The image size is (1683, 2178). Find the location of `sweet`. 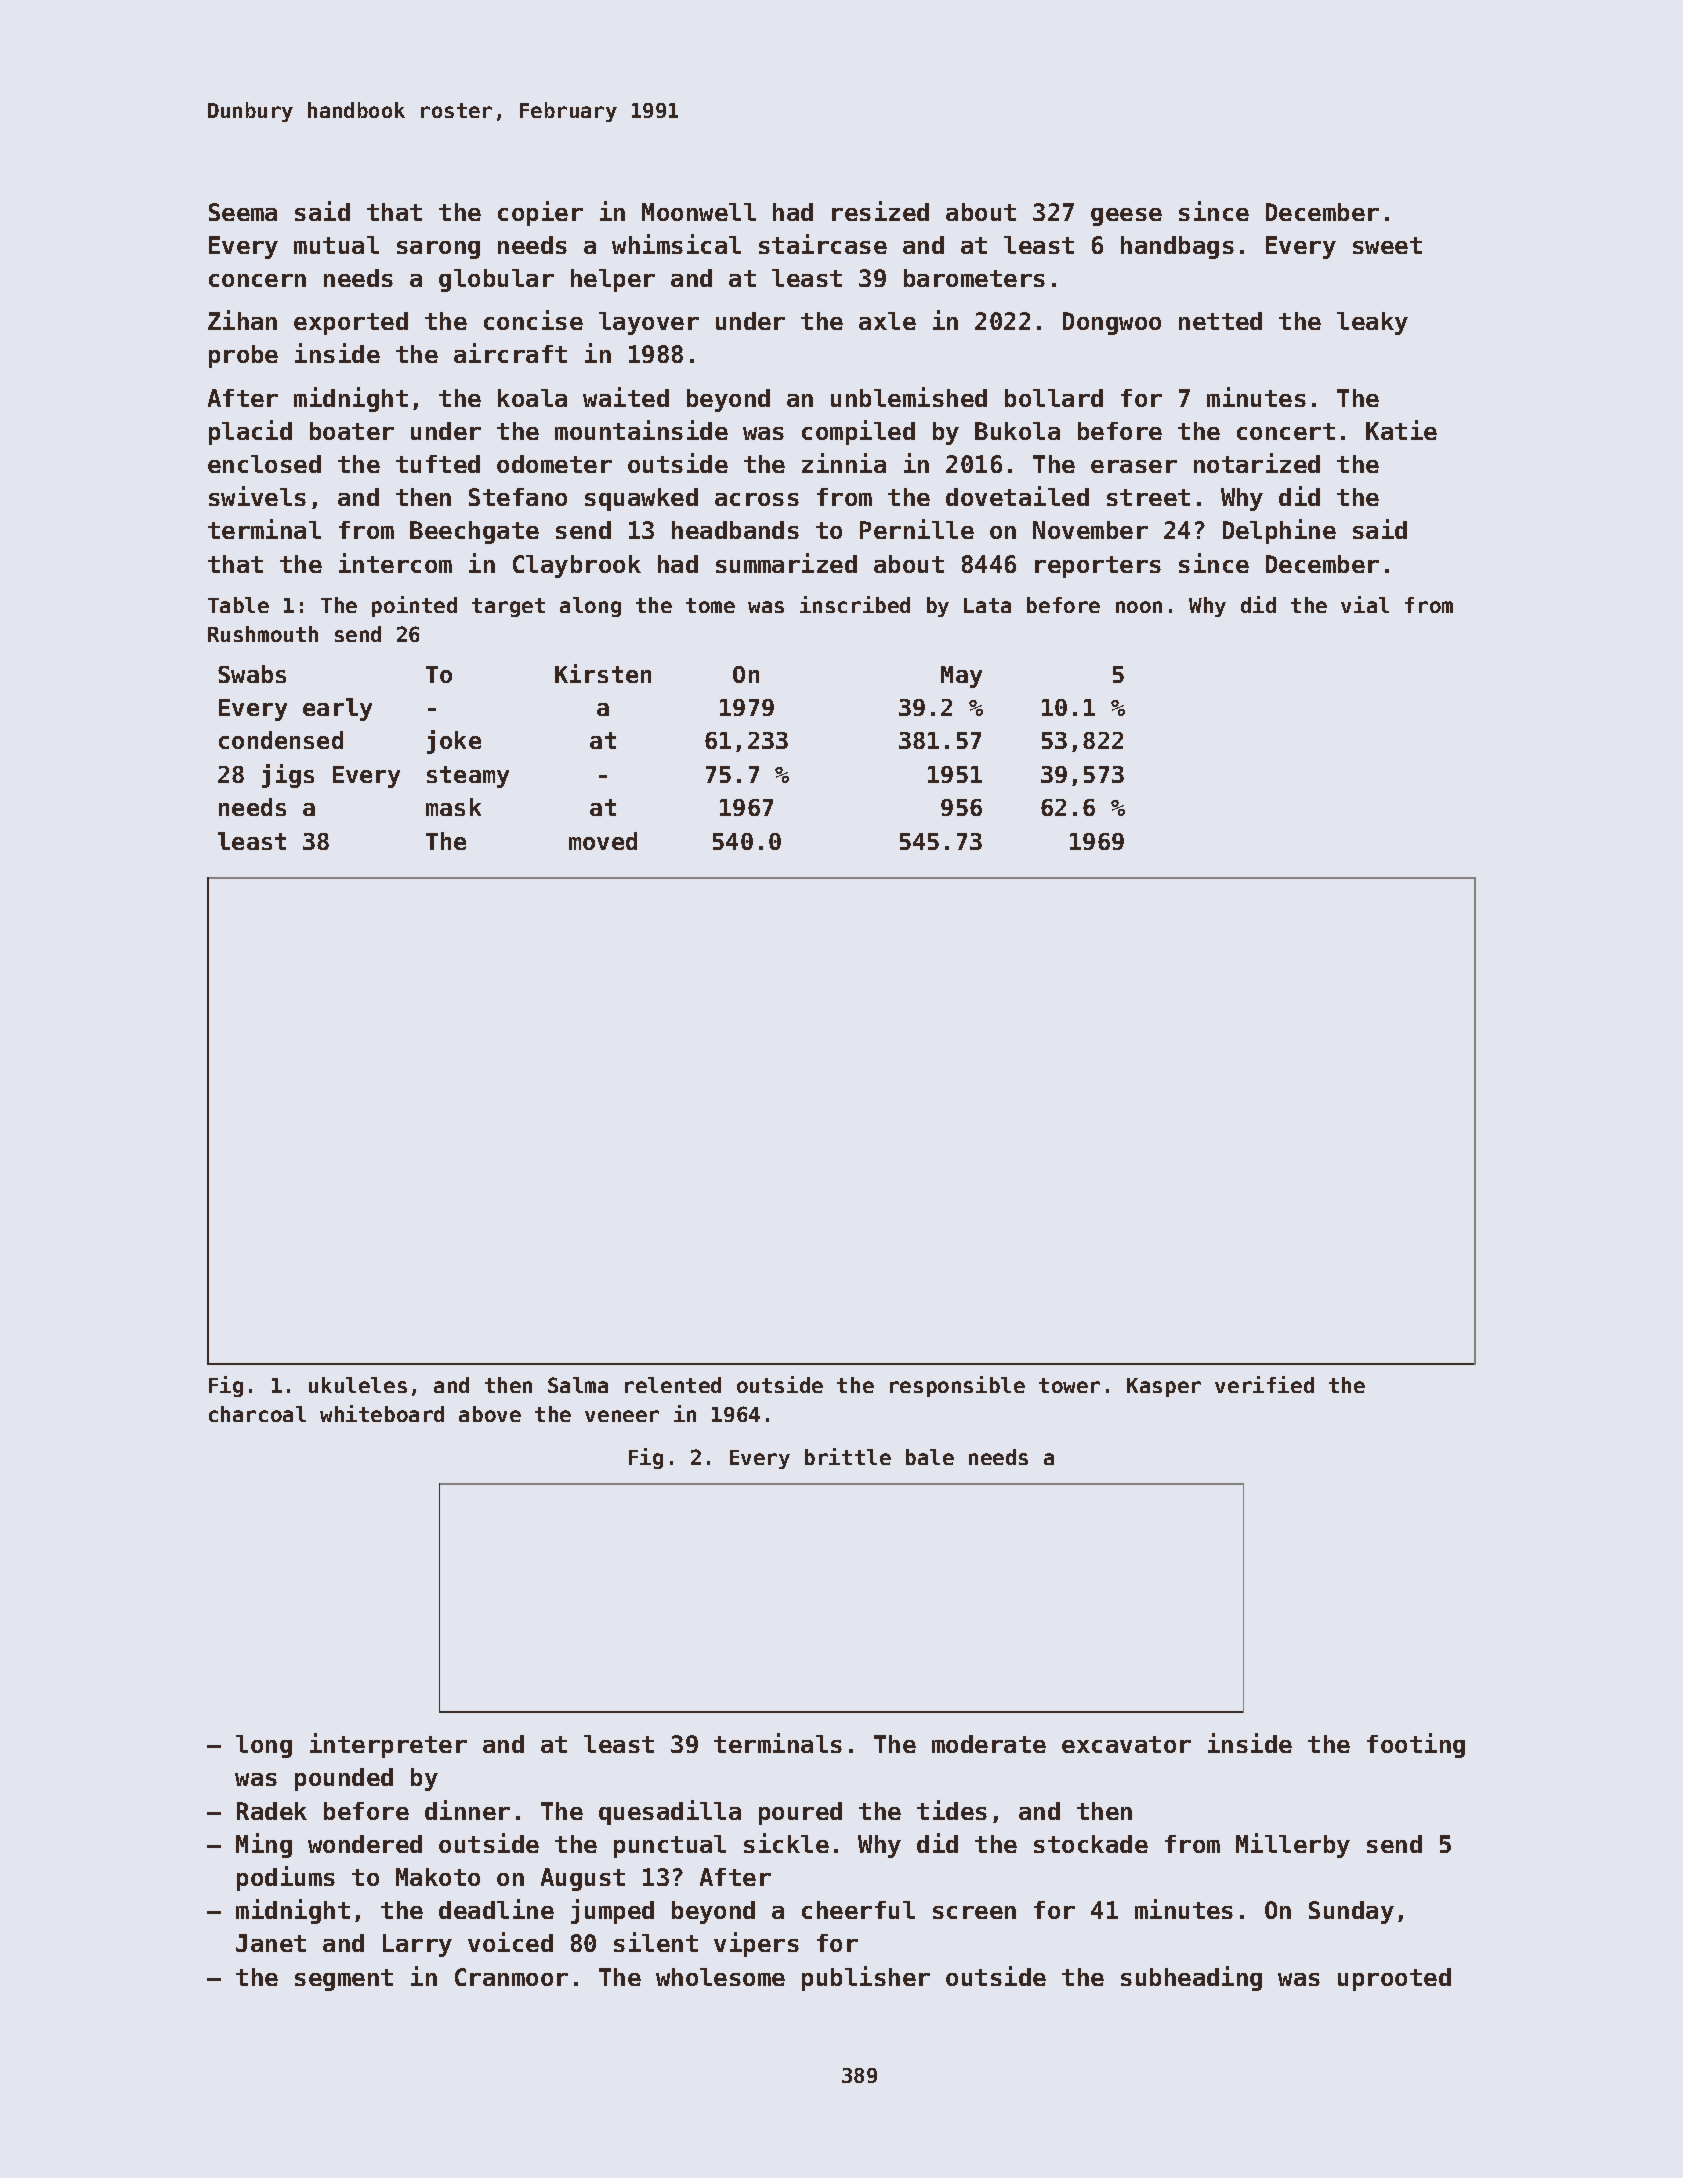

sweet is located at coordinates (1387, 245).
